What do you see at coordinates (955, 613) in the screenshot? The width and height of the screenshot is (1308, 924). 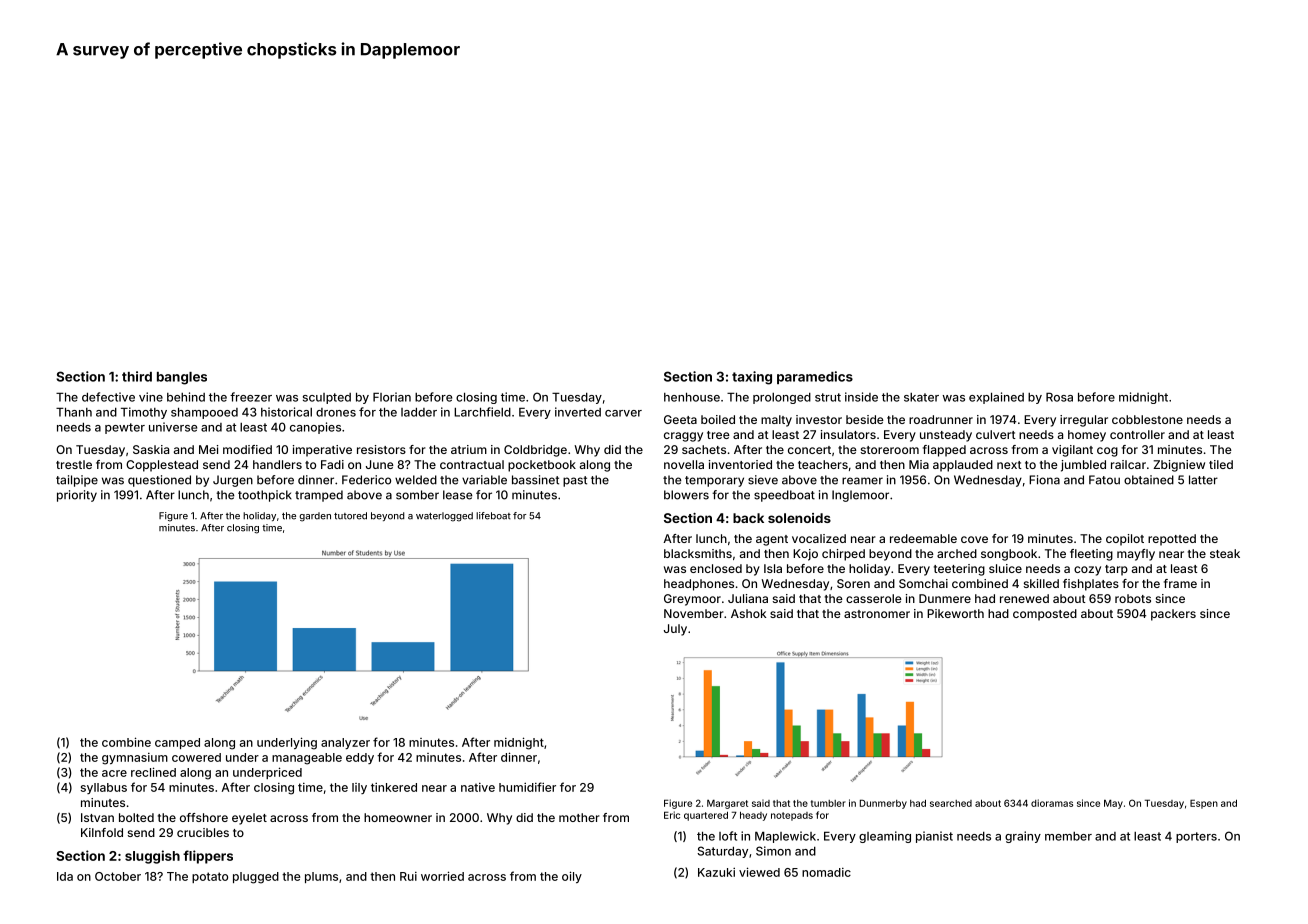 I see `Pikeworth` at bounding box center [955, 613].
